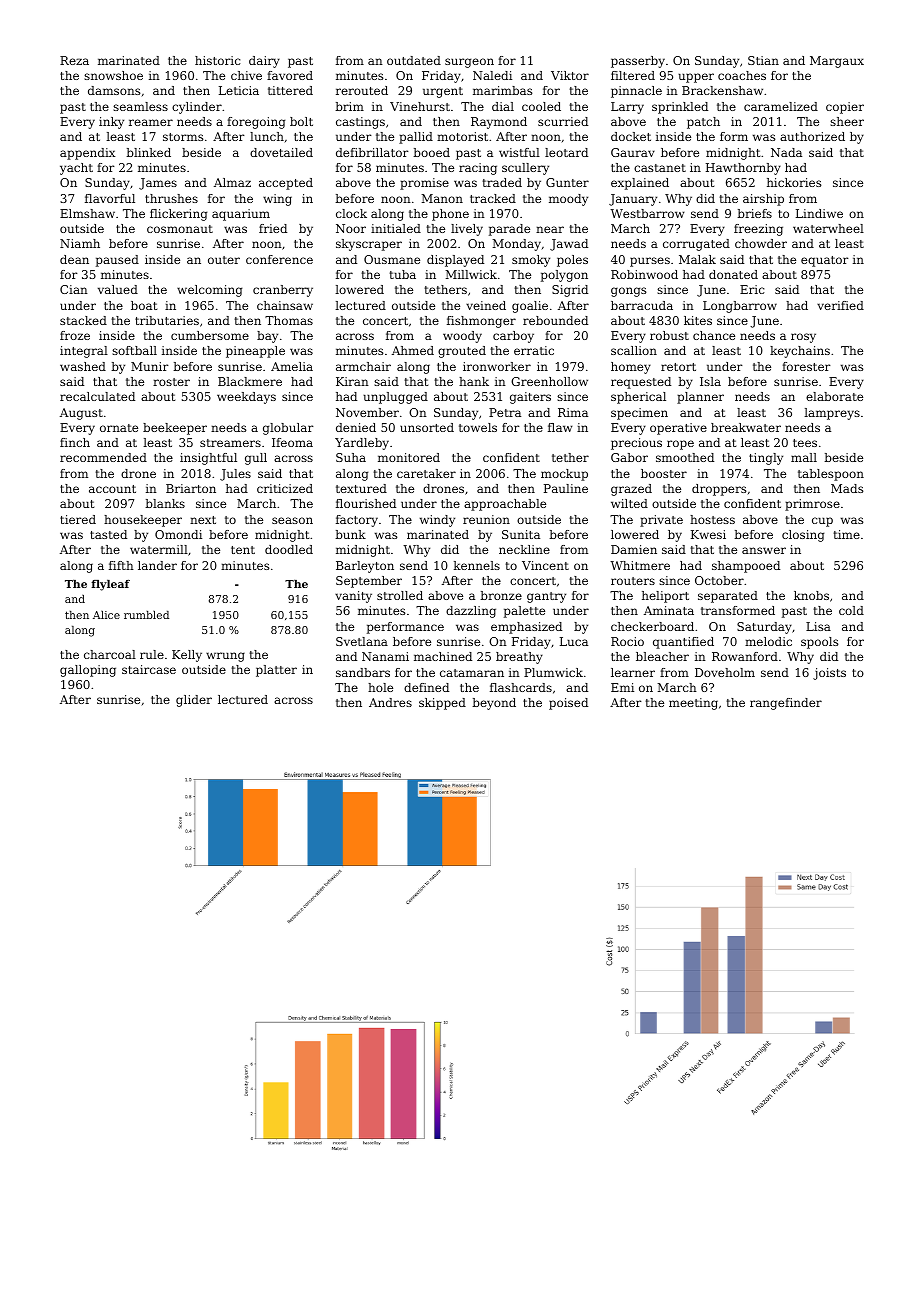  What do you see at coordinates (353, 597) in the image?
I see `vanity` at bounding box center [353, 597].
